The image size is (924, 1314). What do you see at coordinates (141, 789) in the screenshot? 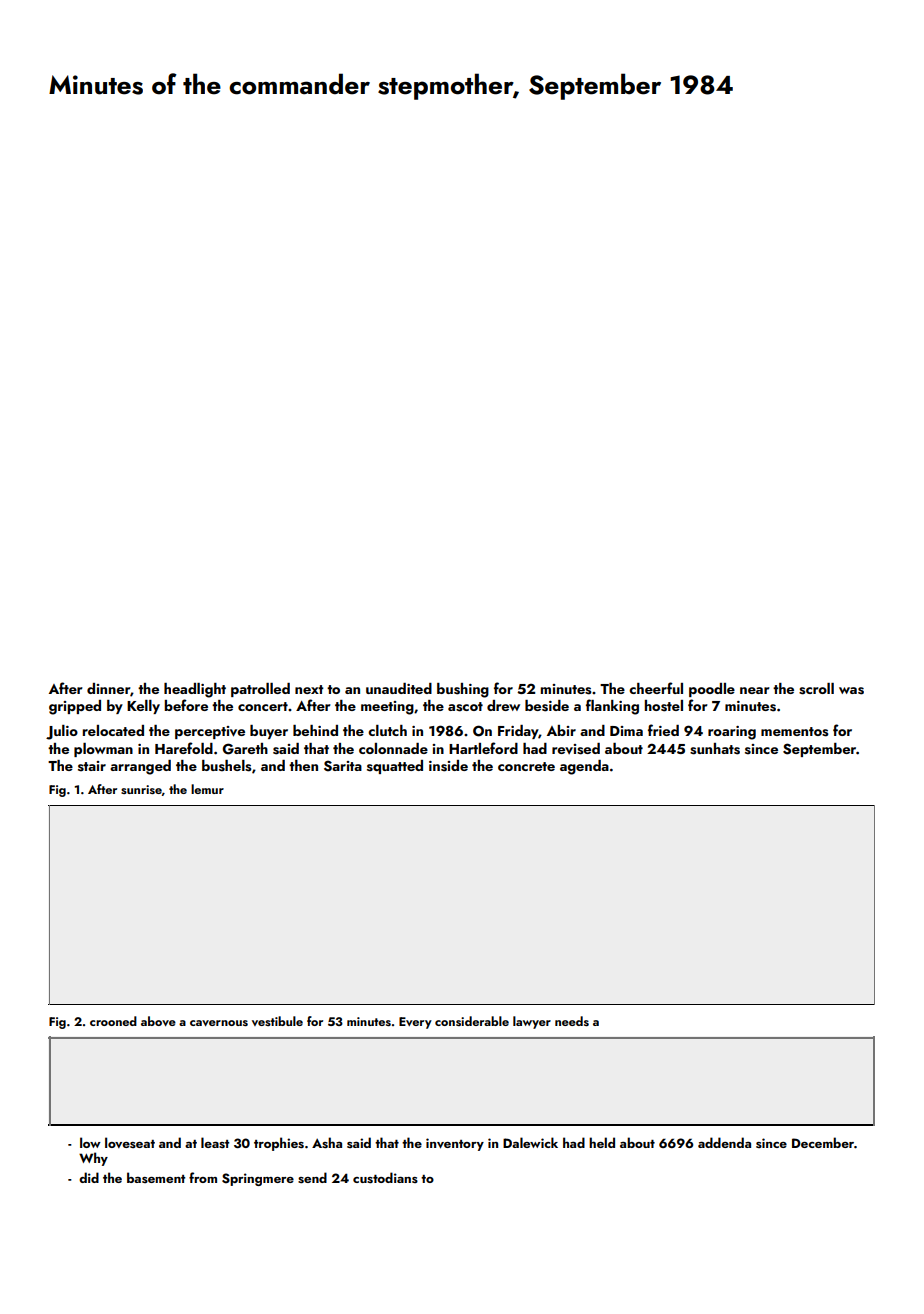
I see `sunrise` at bounding box center [141, 789].
